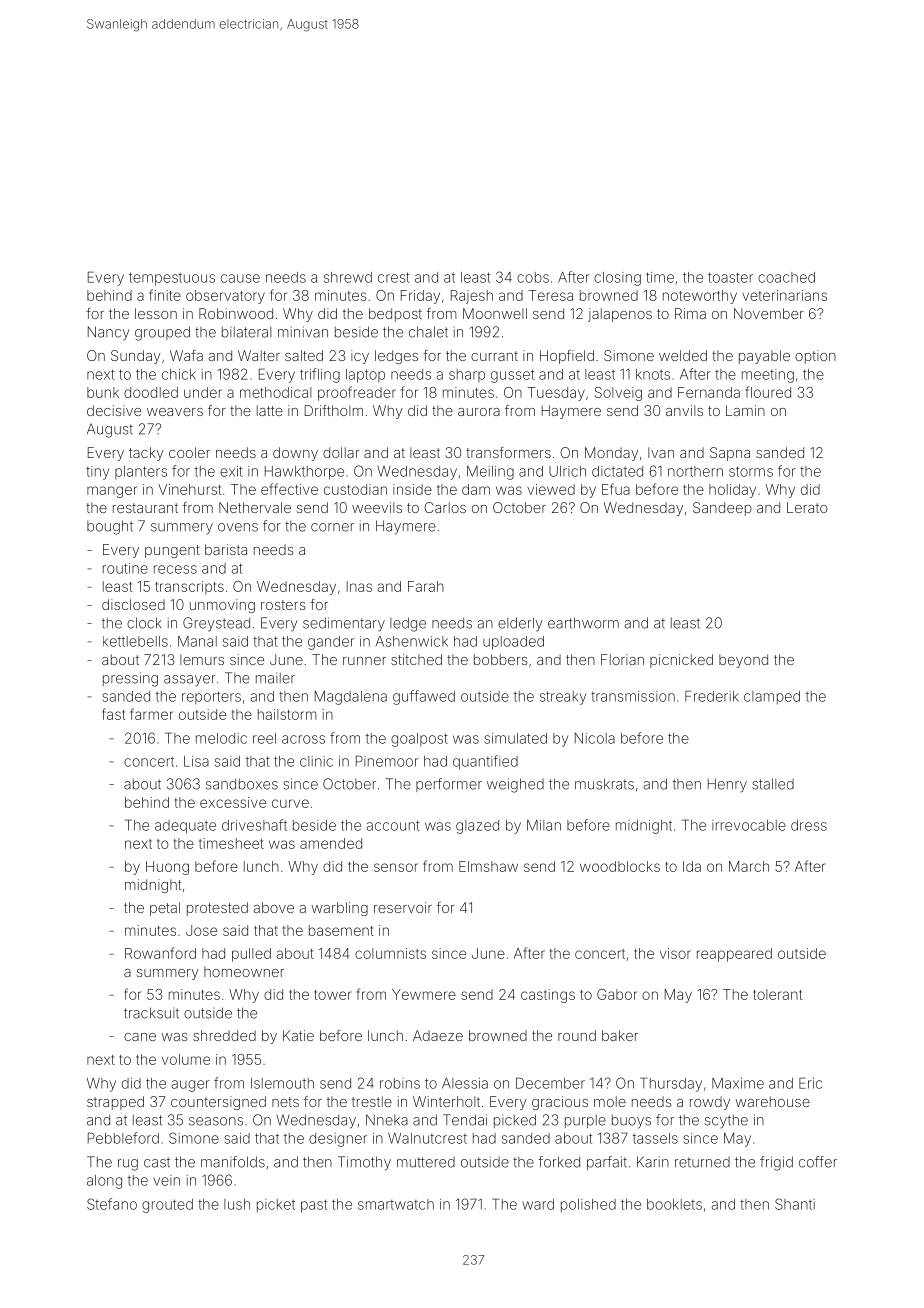 Image resolution: width=924 pixels, height=1308 pixels. I want to click on toaster, so click(730, 277).
